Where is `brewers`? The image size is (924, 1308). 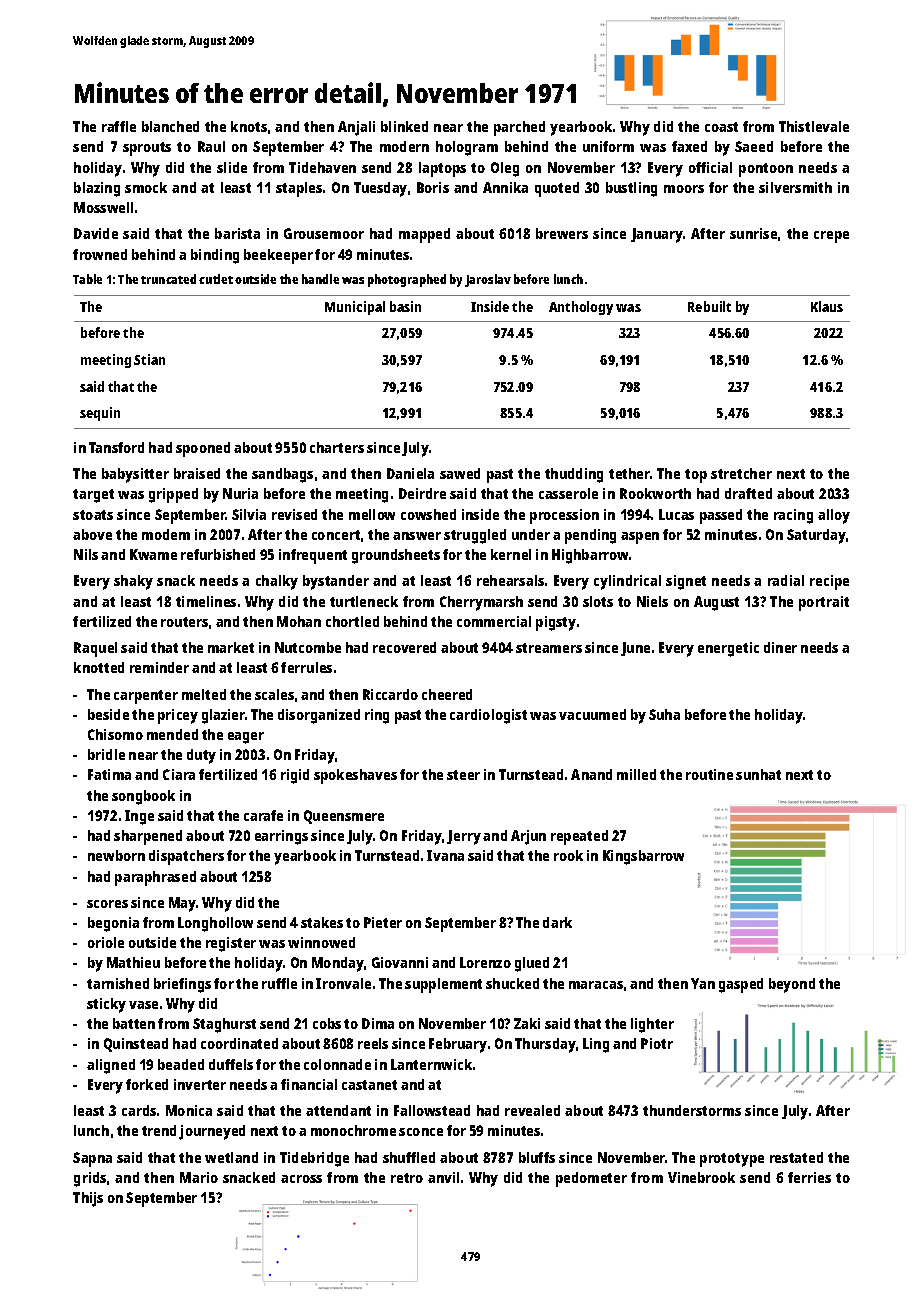
brewers is located at coordinates (562, 233).
